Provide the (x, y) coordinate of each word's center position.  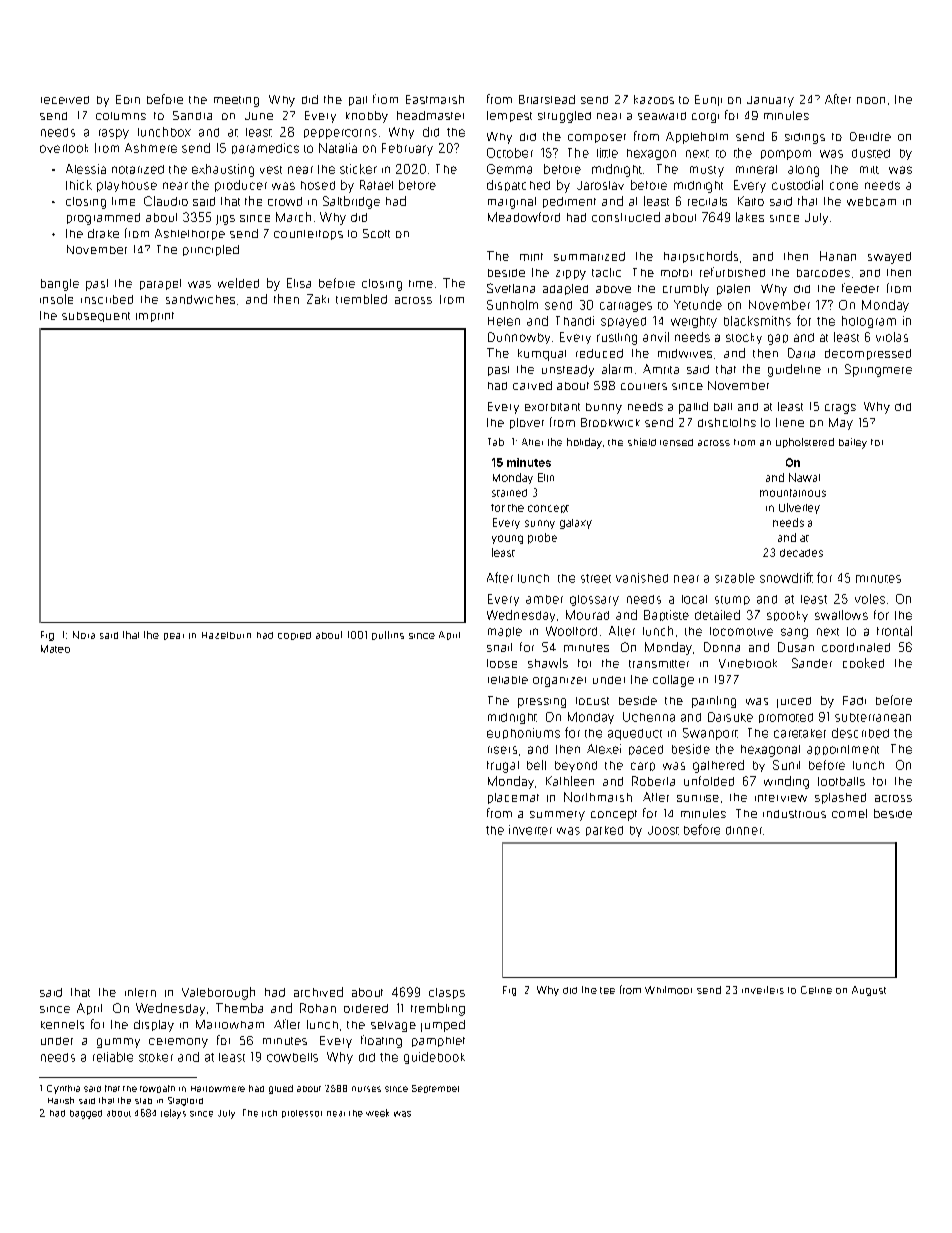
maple (505, 632)
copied (294, 636)
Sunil (786, 765)
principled (211, 250)
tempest (509, 116)
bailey (853, 443)
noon (871, 100)
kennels (62, 1024)
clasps (447, 993)
